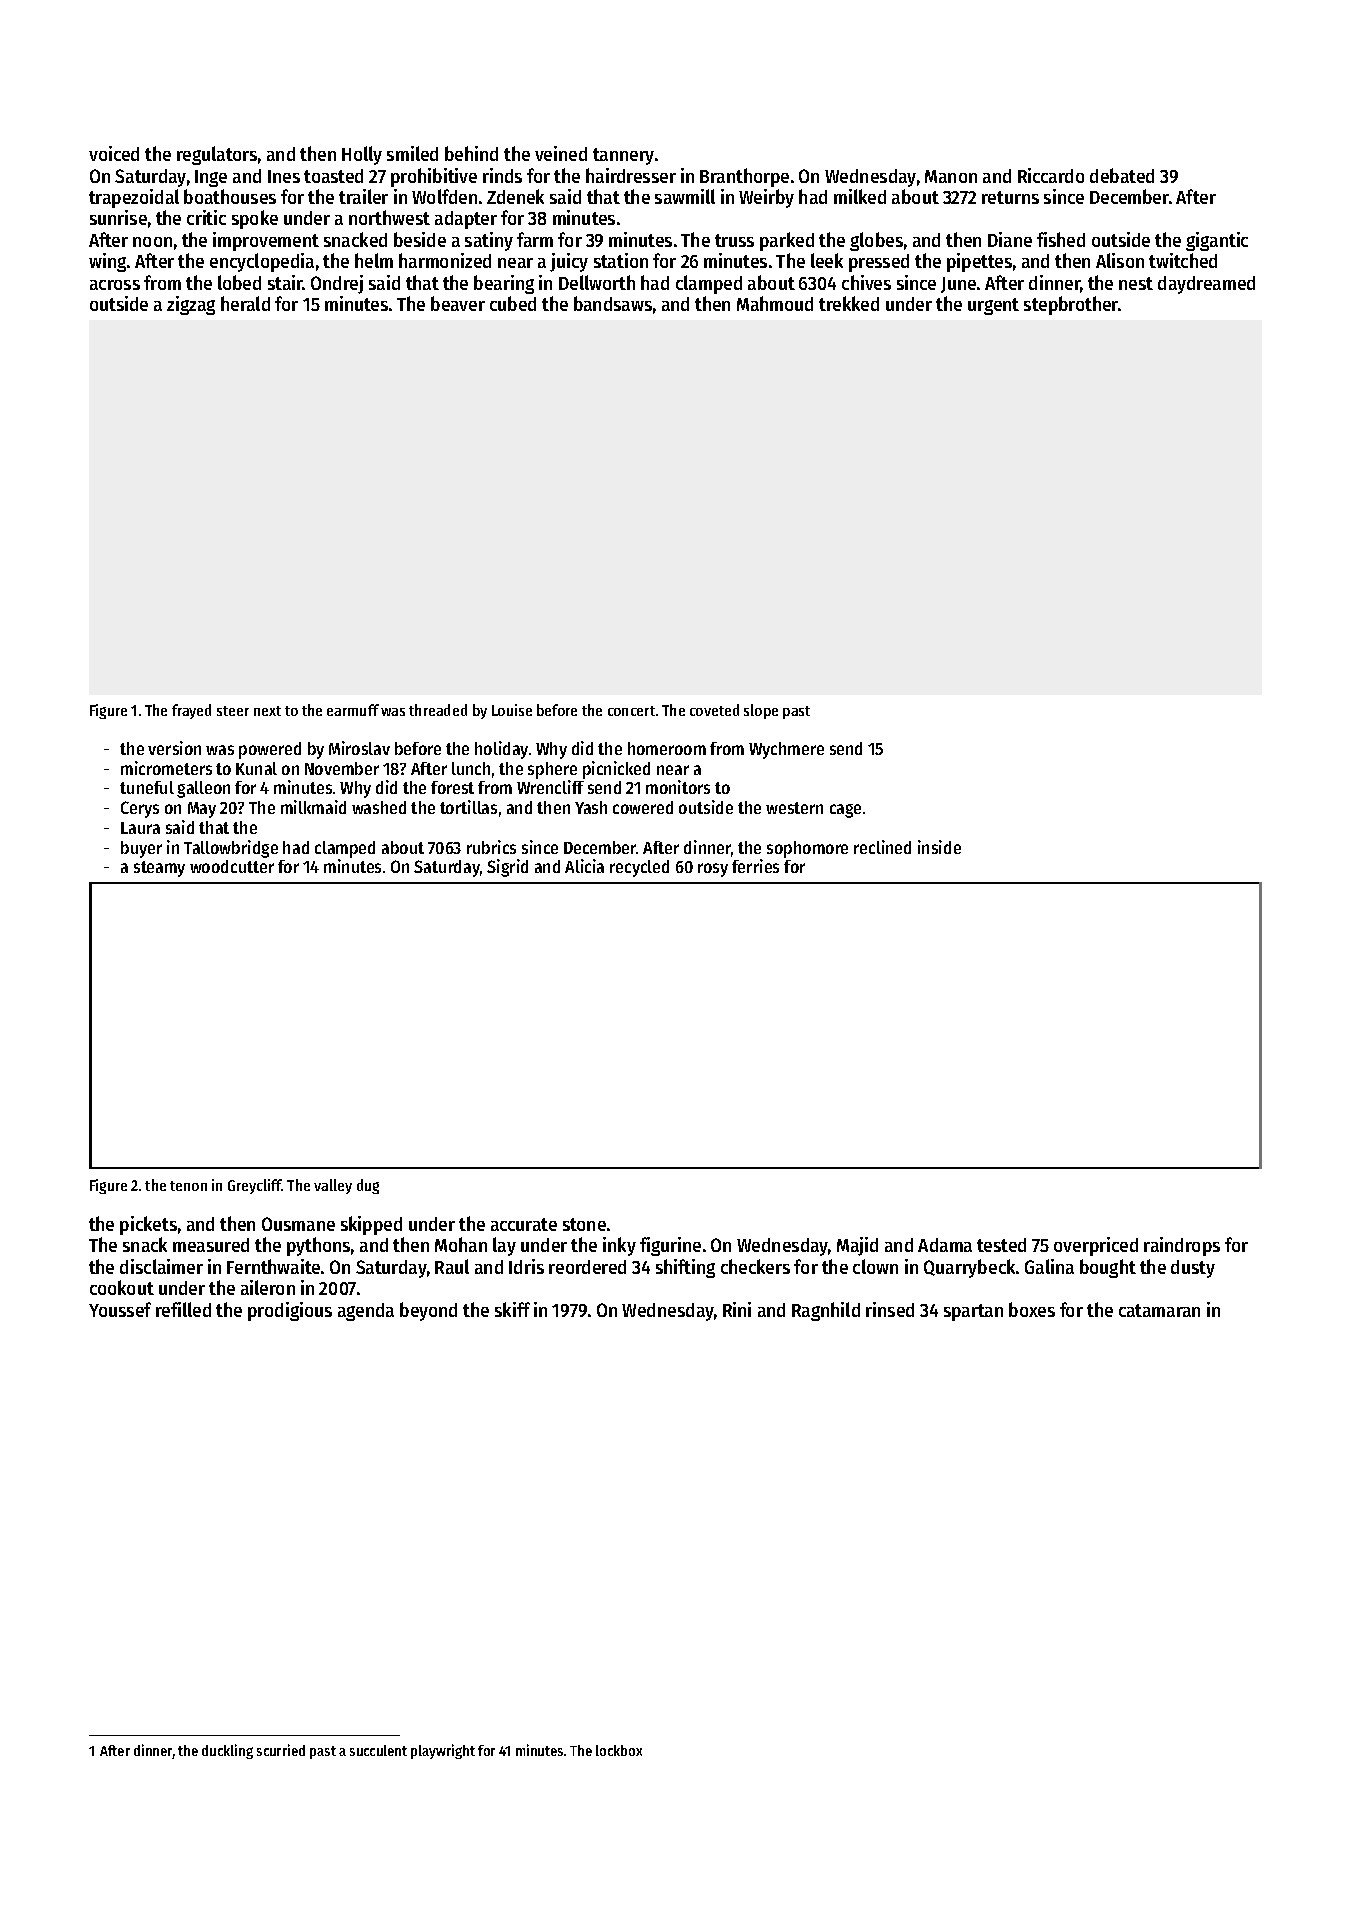 This screenshot has height=1910, width=1351. I want to click on slope, so click(761, 711).
